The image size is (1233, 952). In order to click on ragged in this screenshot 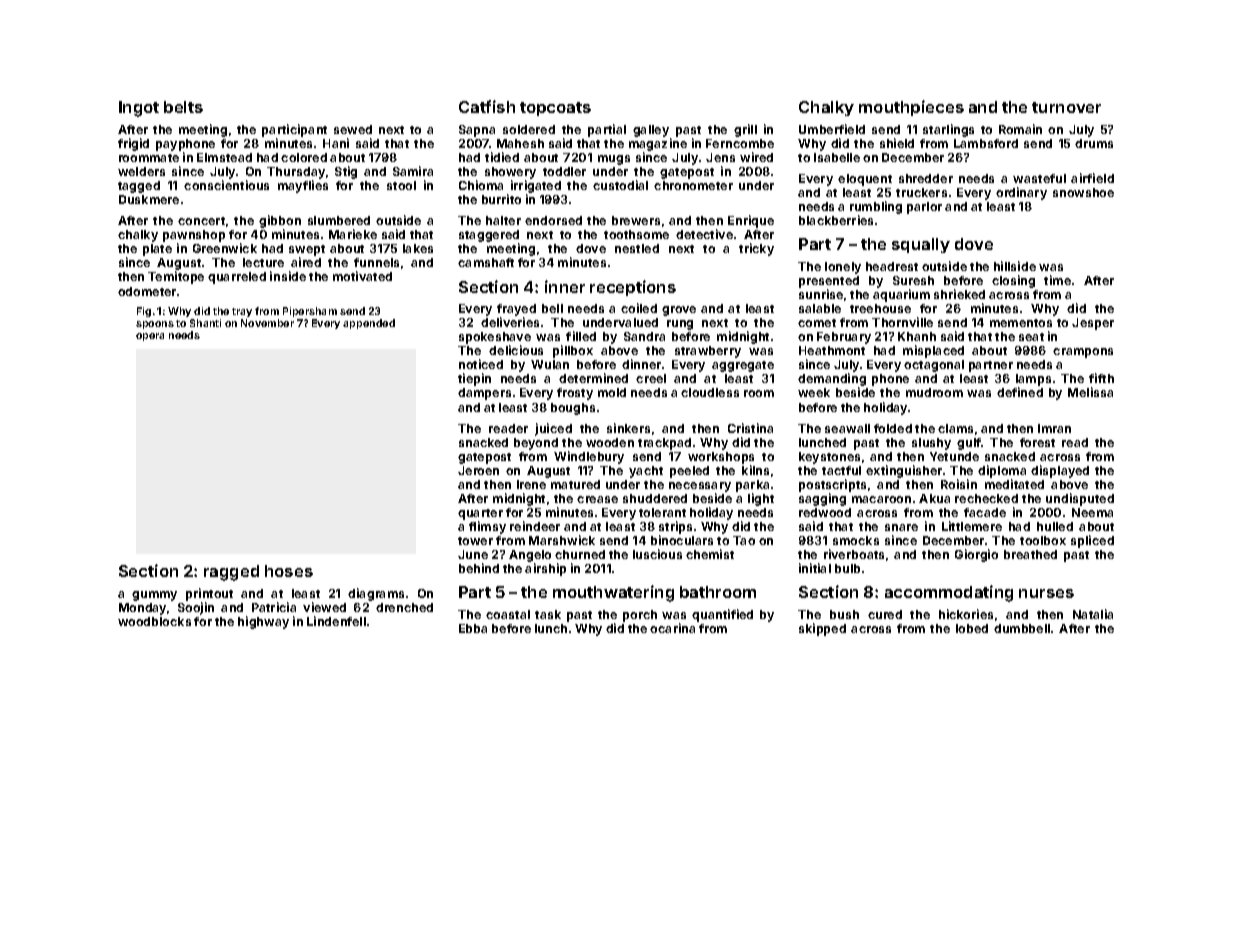, I will do `click(231, 573)`.
